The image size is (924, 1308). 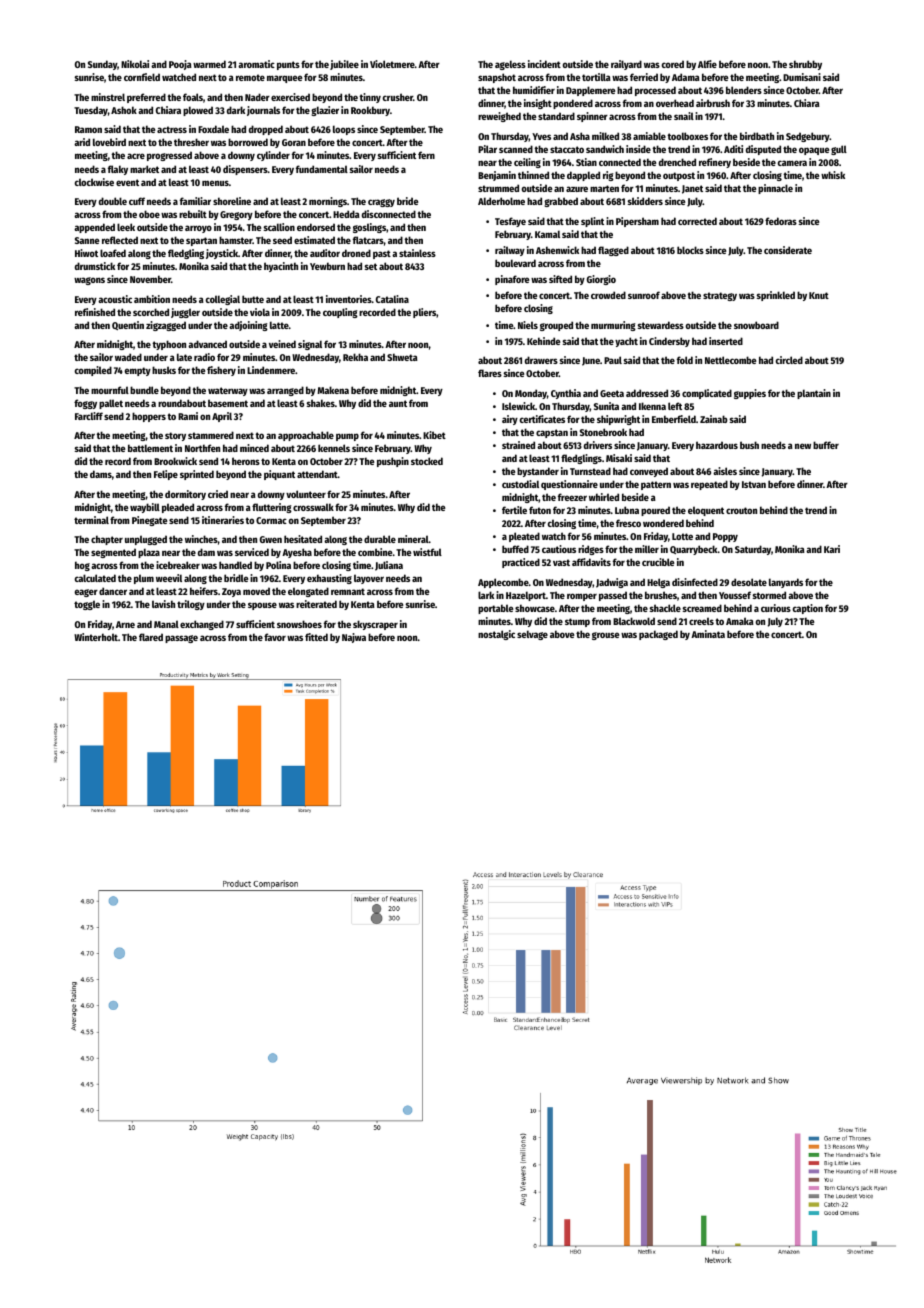 What do you see at coordinates (256, 64) in the screenshot?
I see `aromatic` at bounding box center [256, 64].
